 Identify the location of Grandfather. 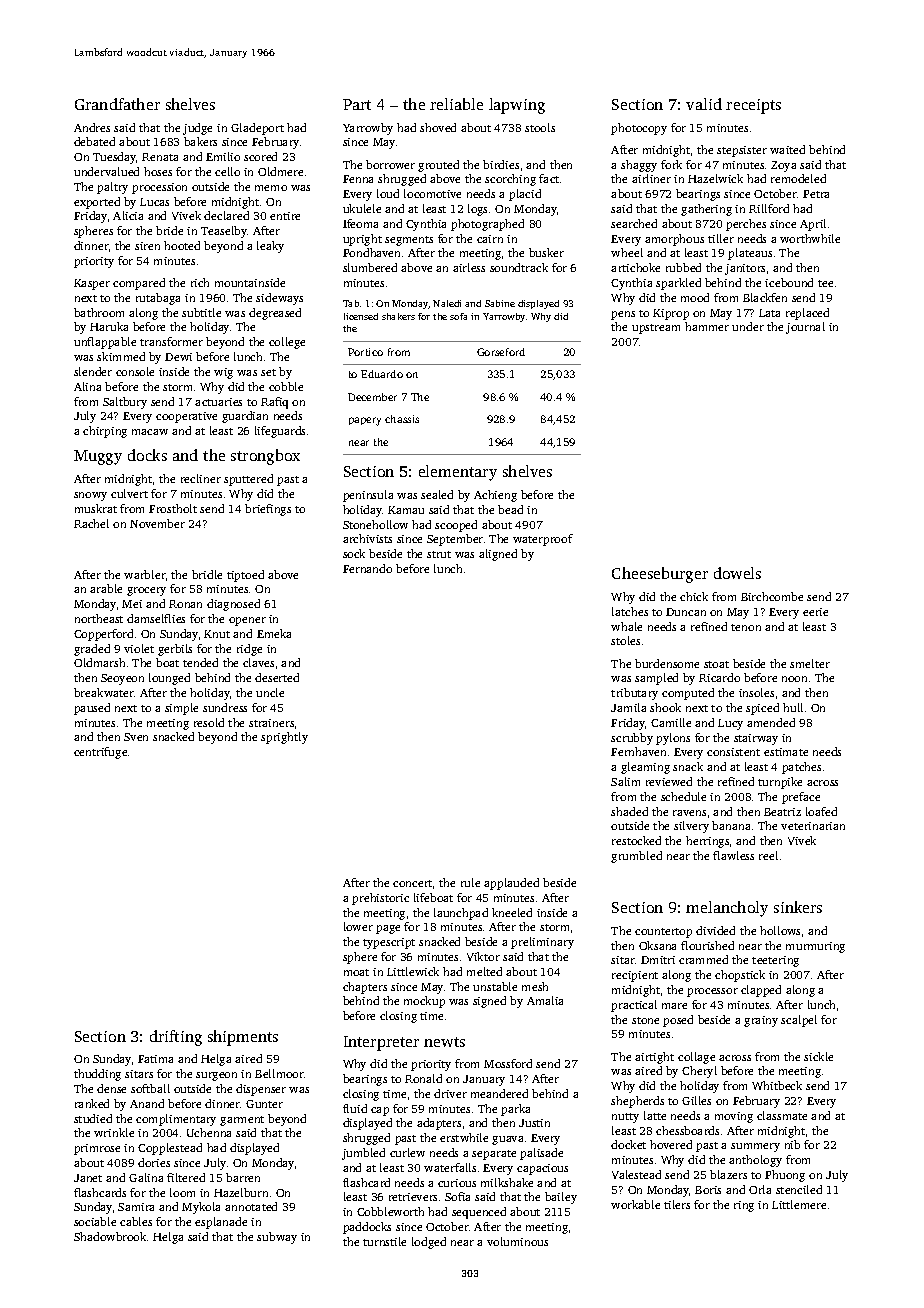
(117, 104).
